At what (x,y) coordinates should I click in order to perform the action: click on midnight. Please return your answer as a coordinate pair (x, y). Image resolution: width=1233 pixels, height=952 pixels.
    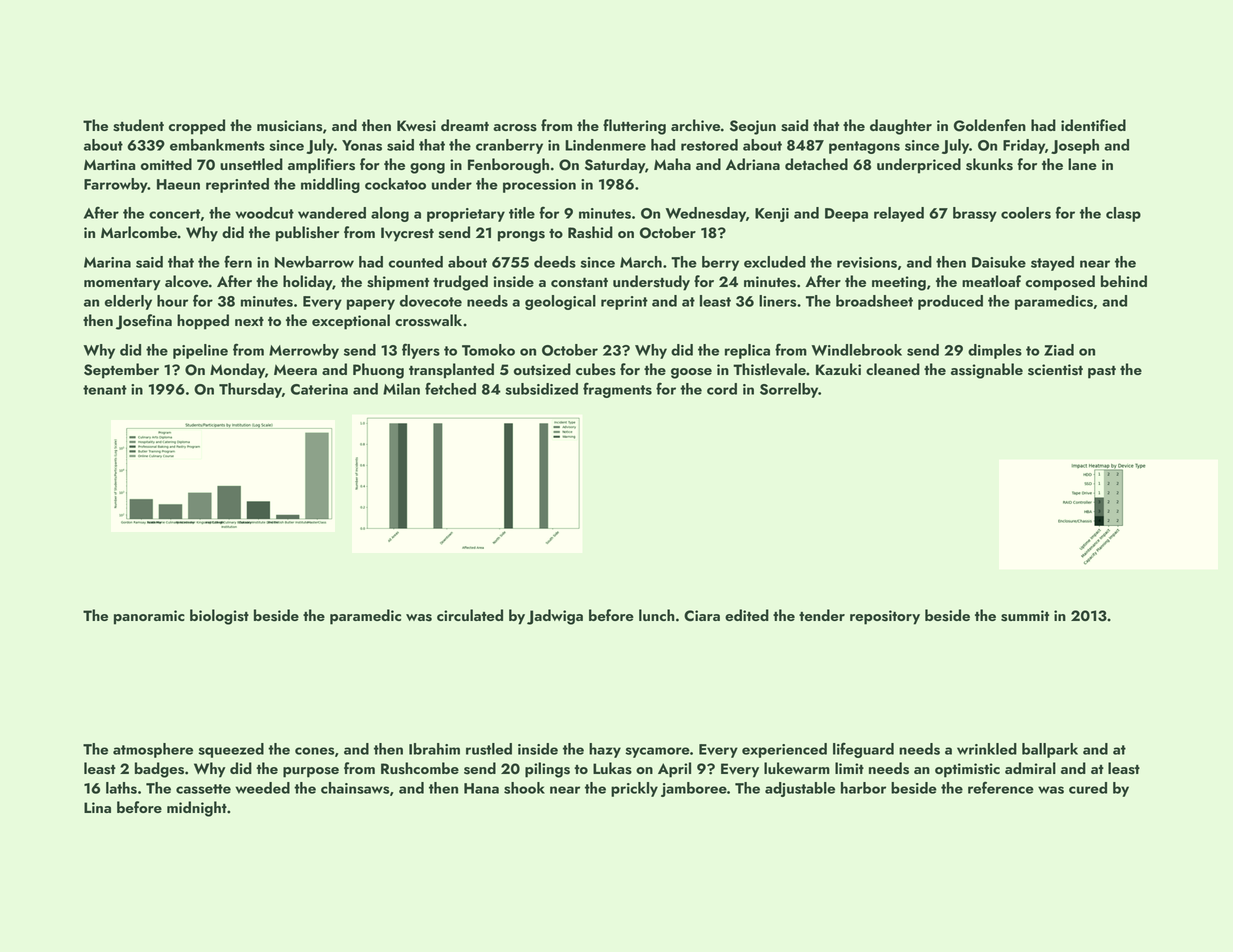
    Looking at the image, I should click on (197, 809).
